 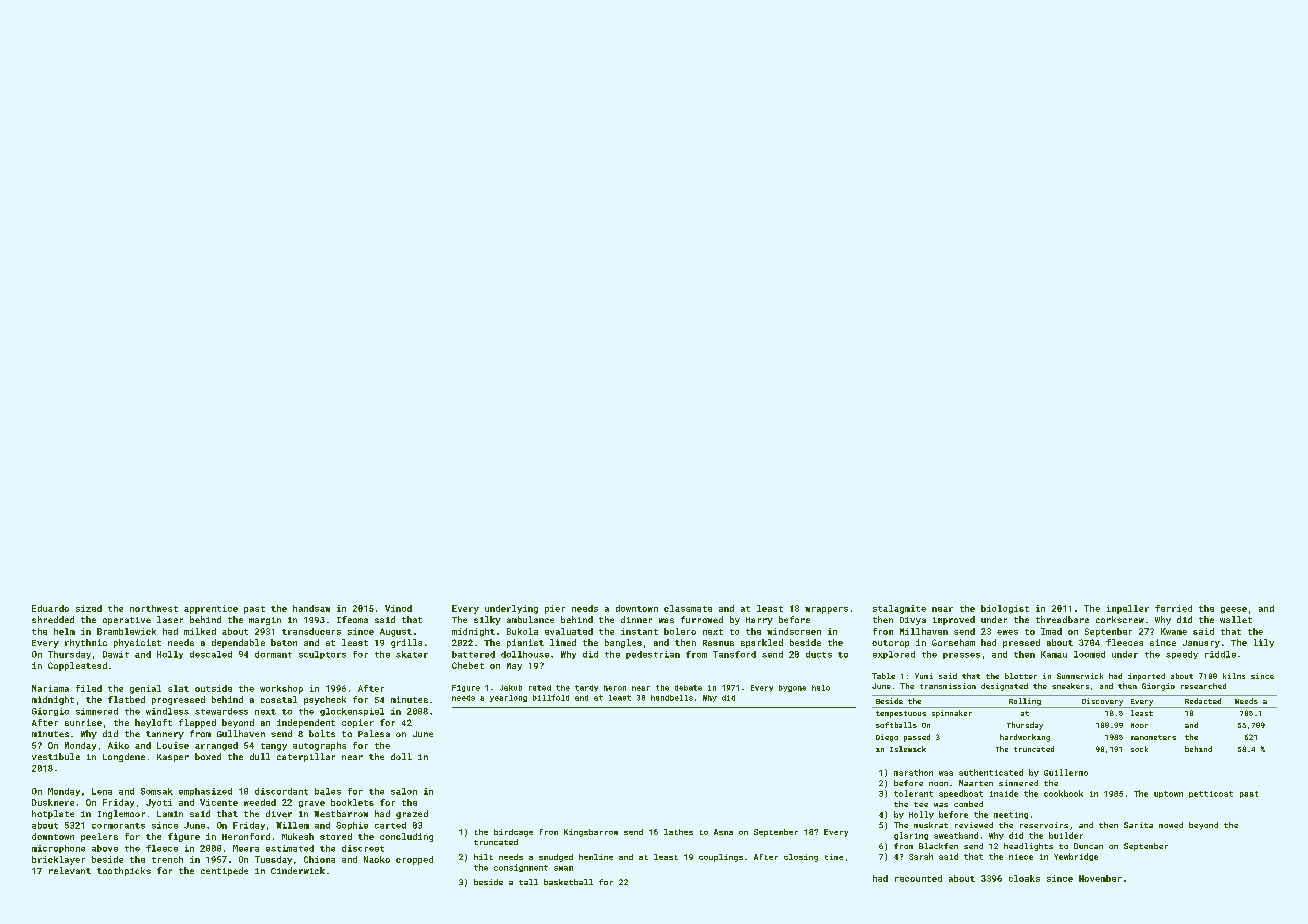 I want to click on Islewick, so click(x=908, y=749).
